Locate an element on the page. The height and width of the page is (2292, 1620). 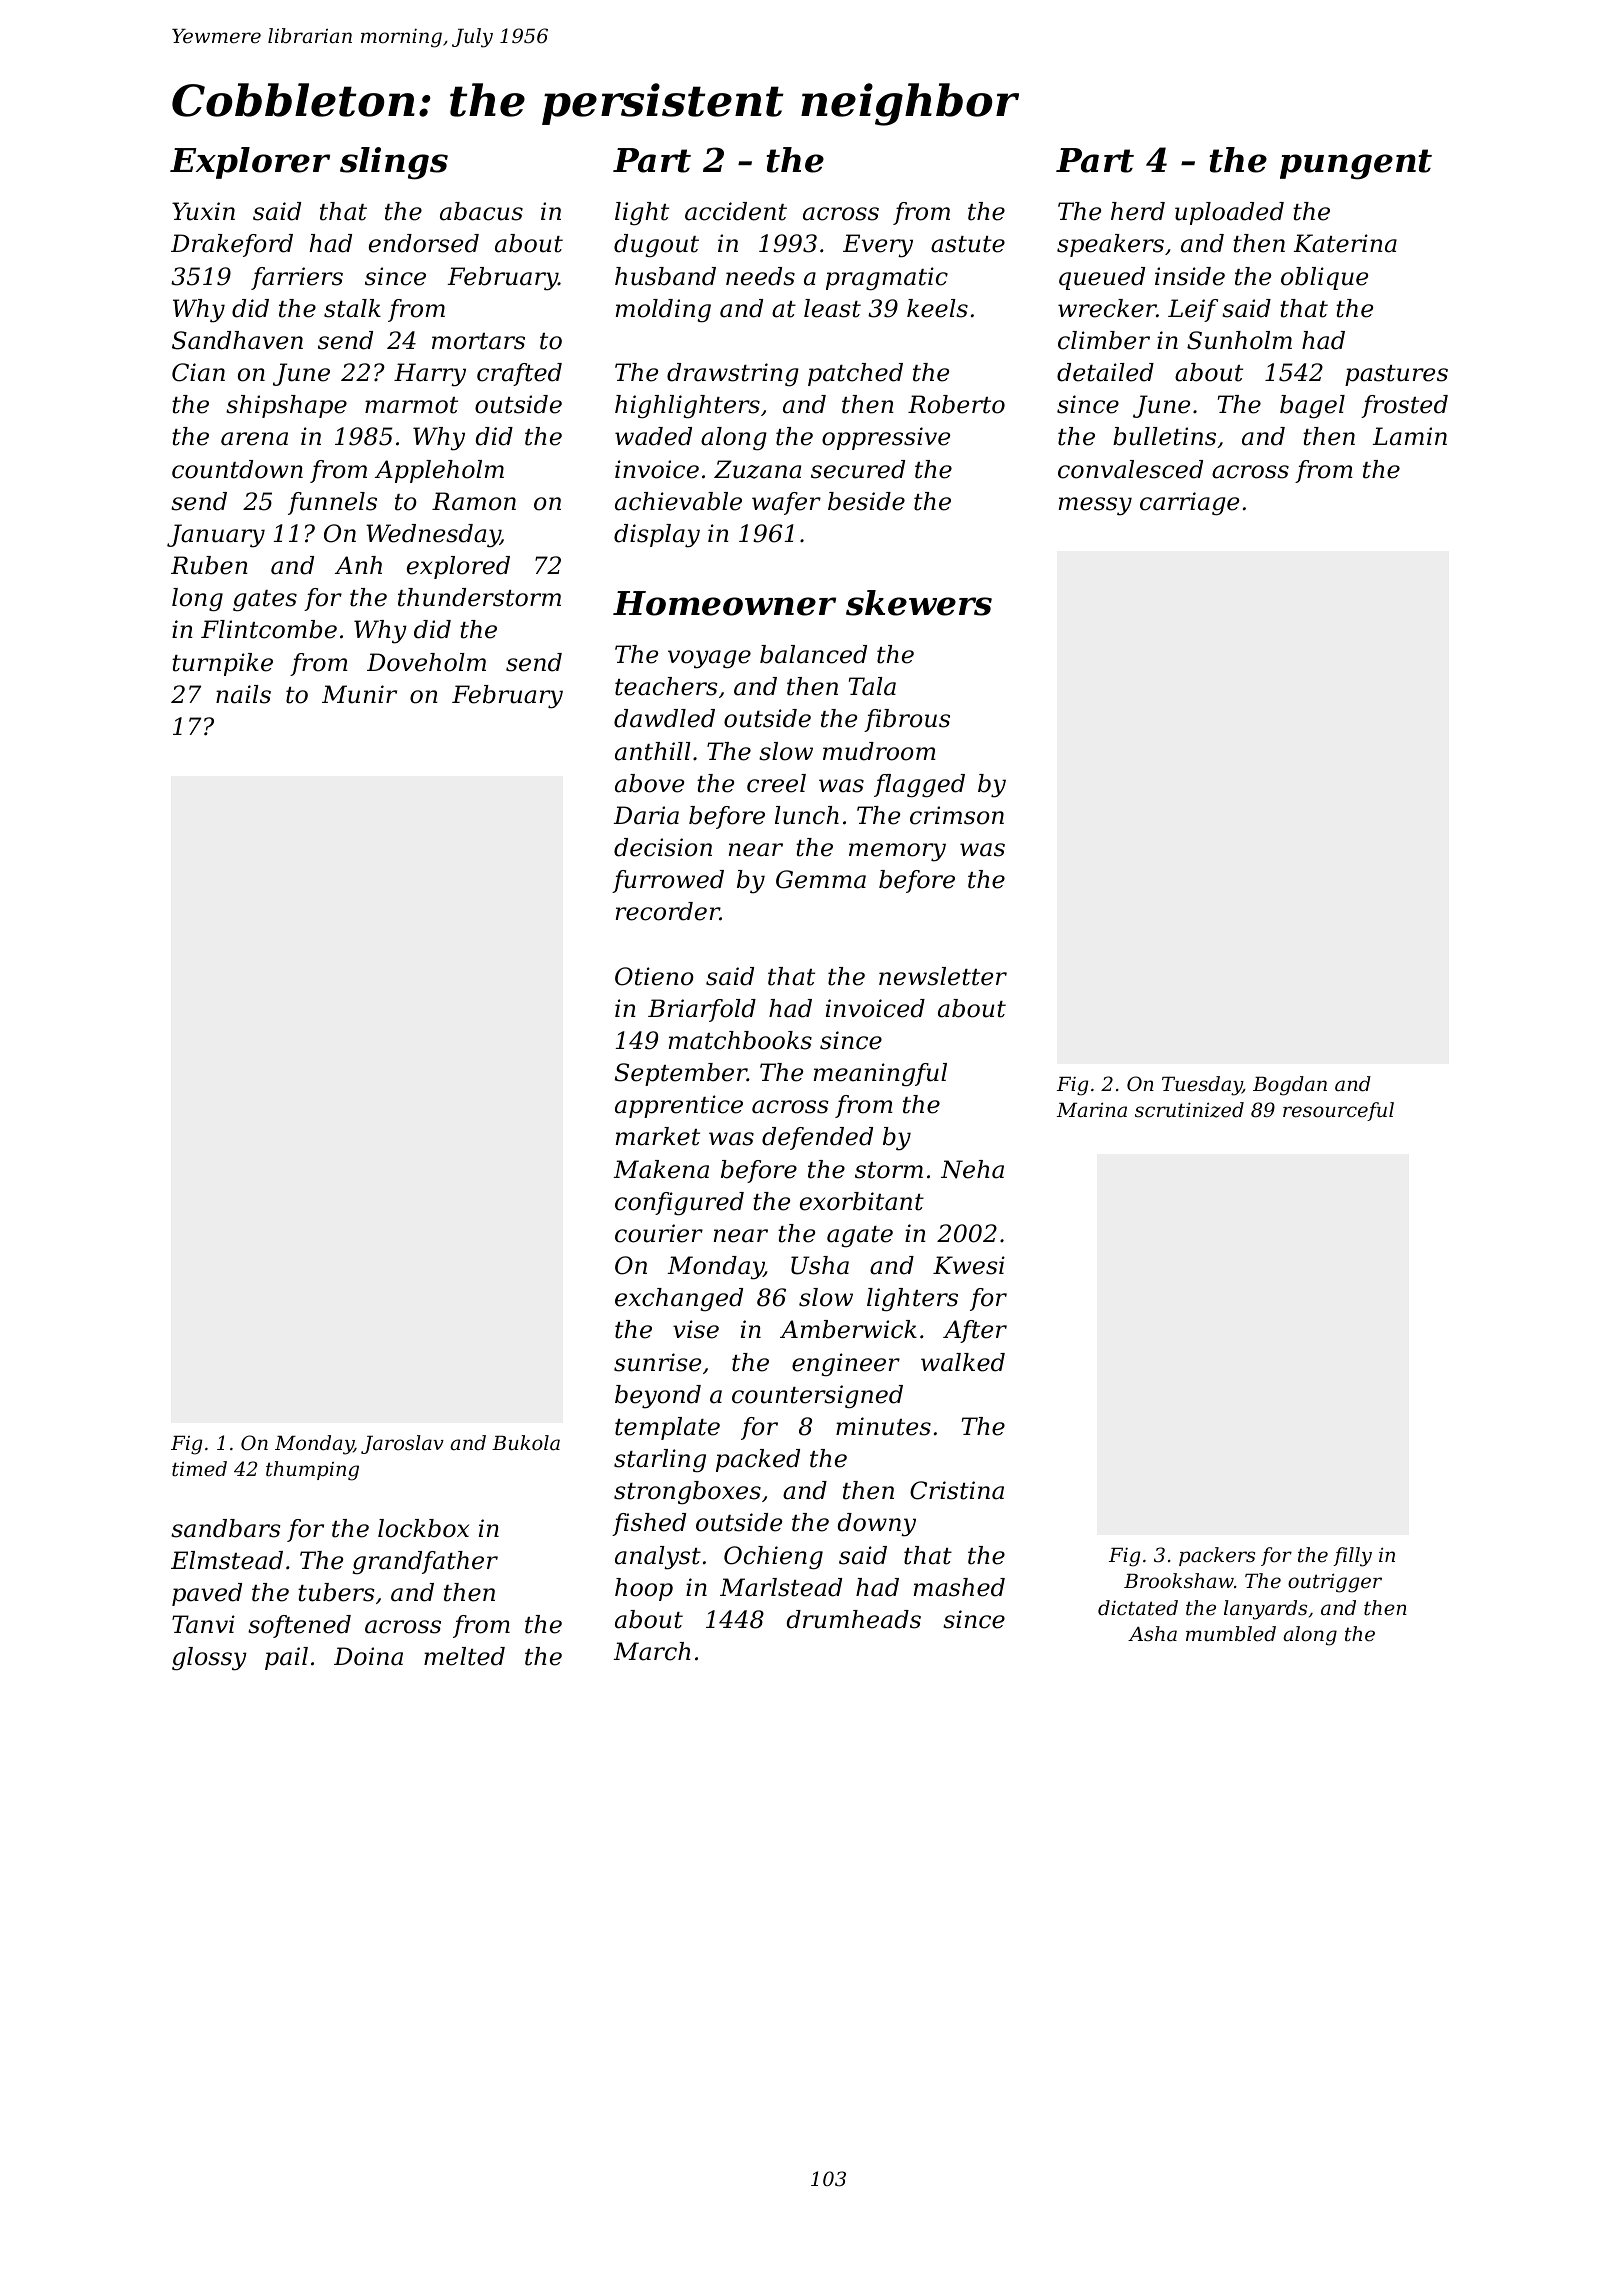
filly is located at coordinates (1352, 1557).
